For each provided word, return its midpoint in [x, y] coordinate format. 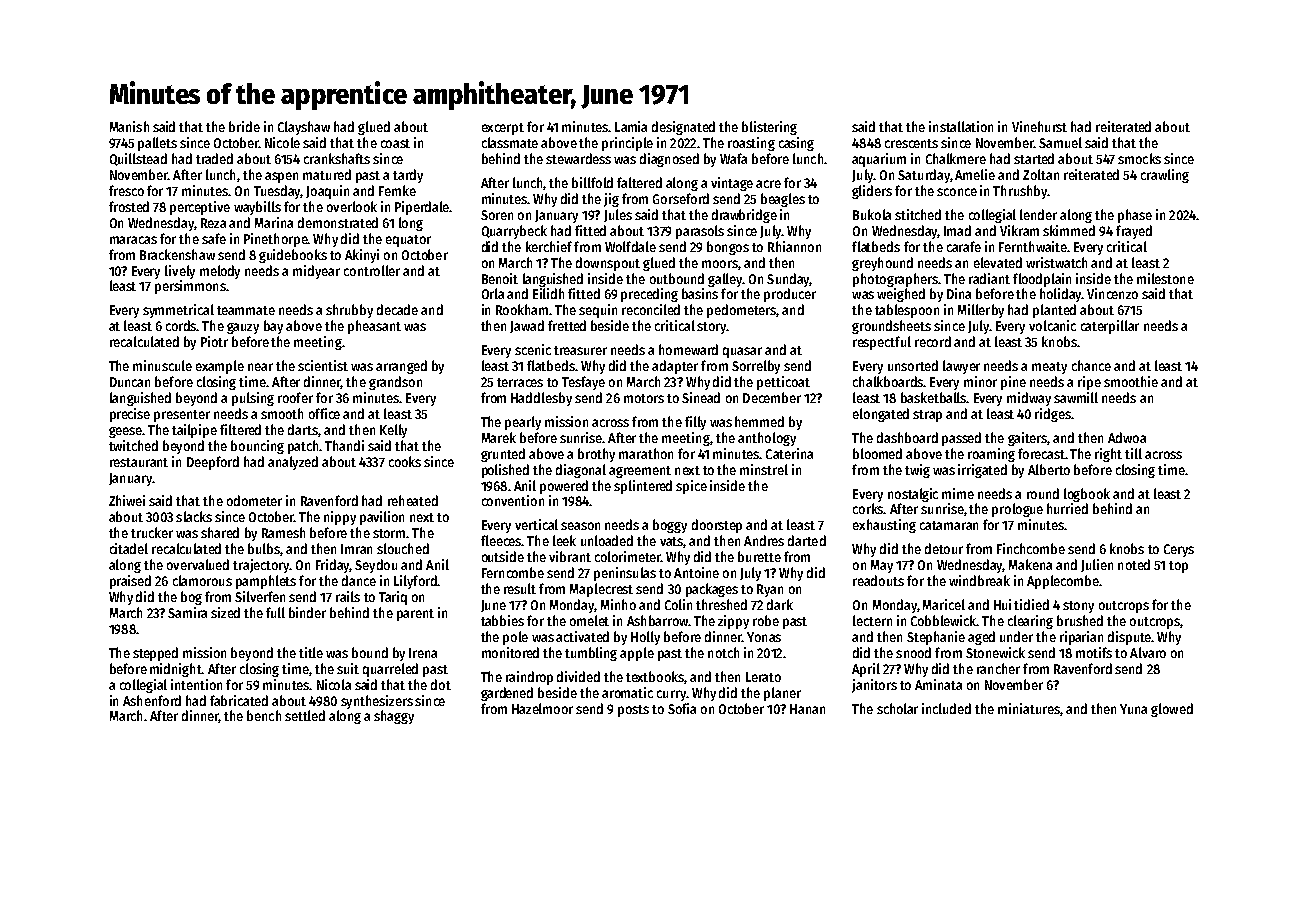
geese [125, 432]
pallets [157, 144]
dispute [1129, 638]
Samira [187, 612]
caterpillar [1110, 327]
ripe [1089, 383]
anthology [767, 439]
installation [961, 126]
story [712, 328]
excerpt [503, 129]
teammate [246, 310]
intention [196, 684]
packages [712, 590]
